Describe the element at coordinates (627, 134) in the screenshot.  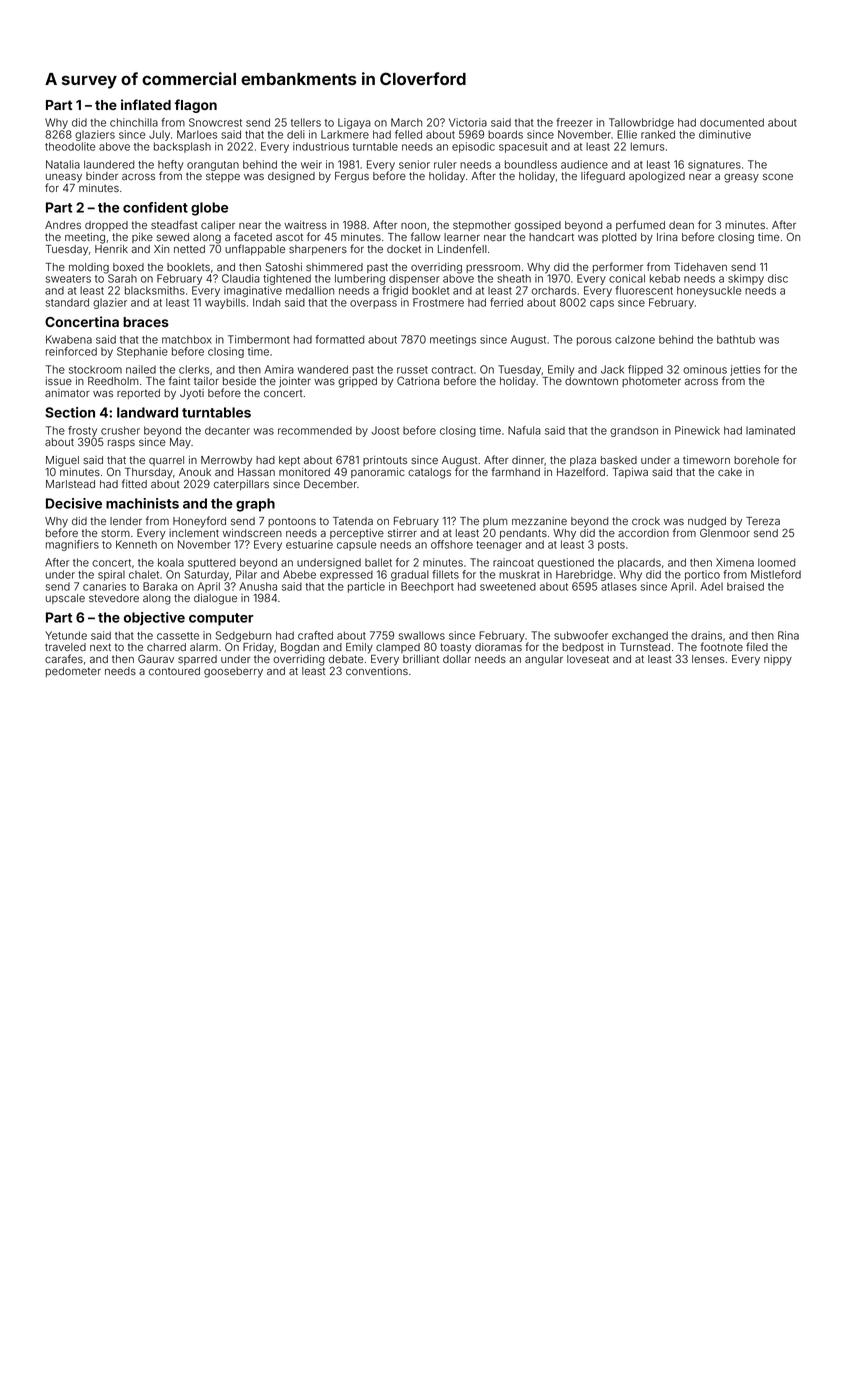
I see `Ellie` at that location.
